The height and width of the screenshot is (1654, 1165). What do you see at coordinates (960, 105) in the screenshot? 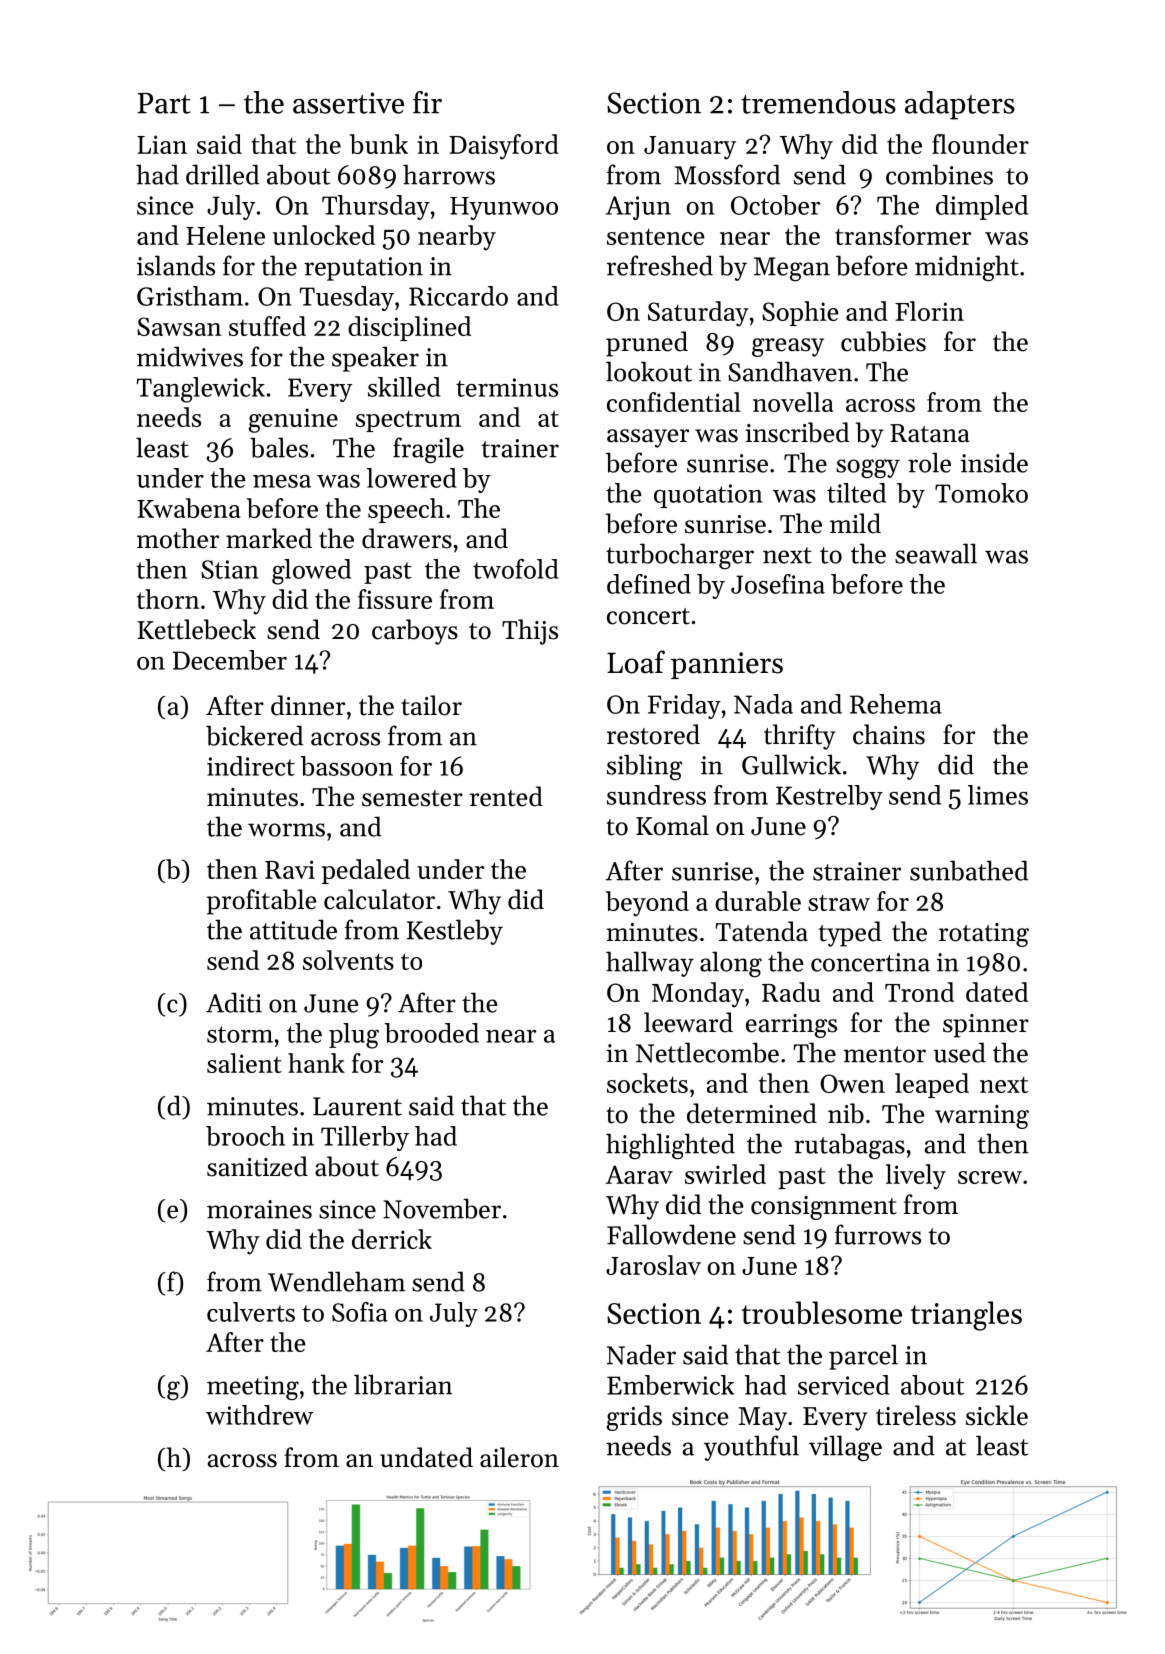
I see `adapters` at bounding box center [960, 105].
